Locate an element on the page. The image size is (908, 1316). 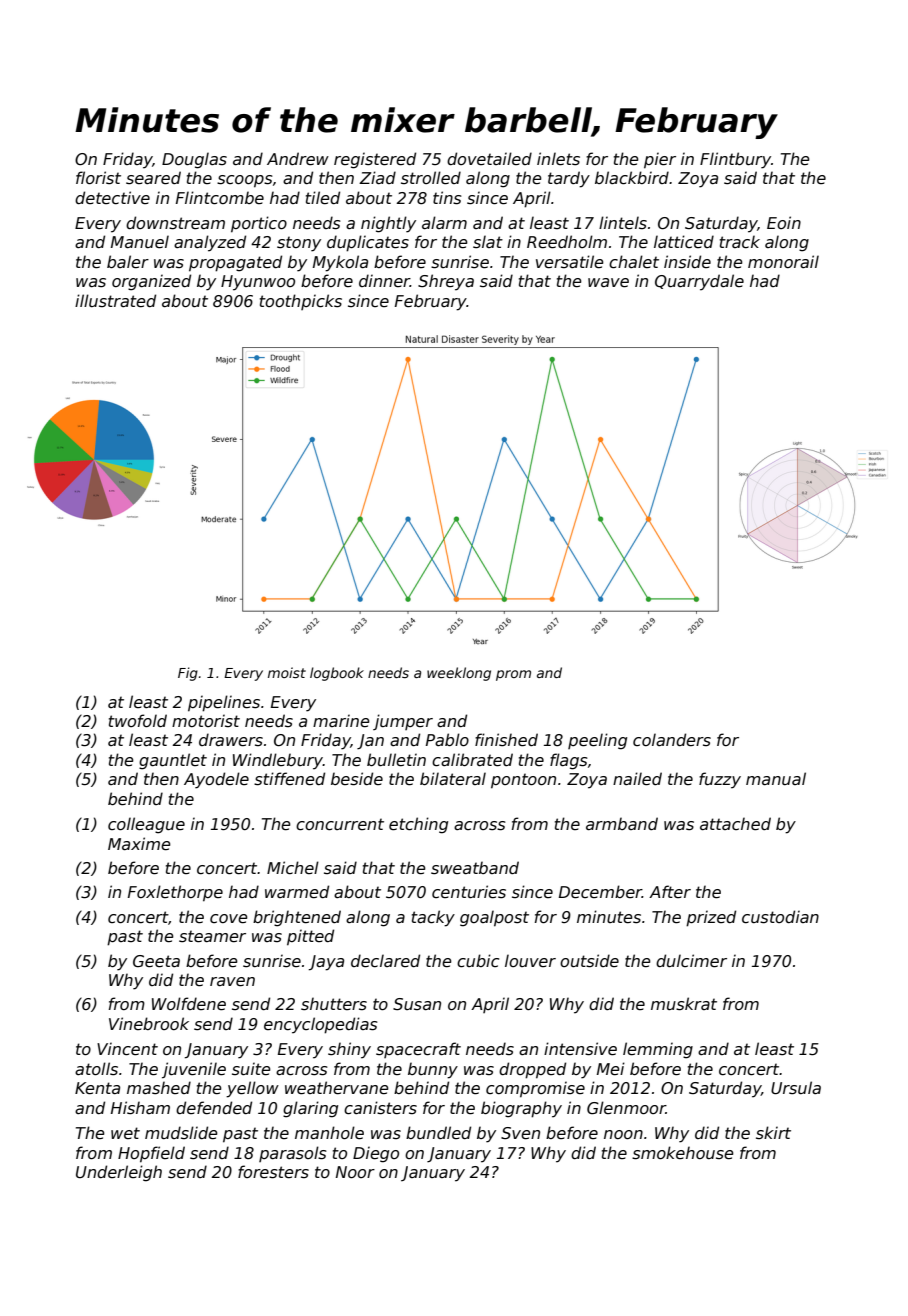
muskrat is located at coordinates (684, 1004).
